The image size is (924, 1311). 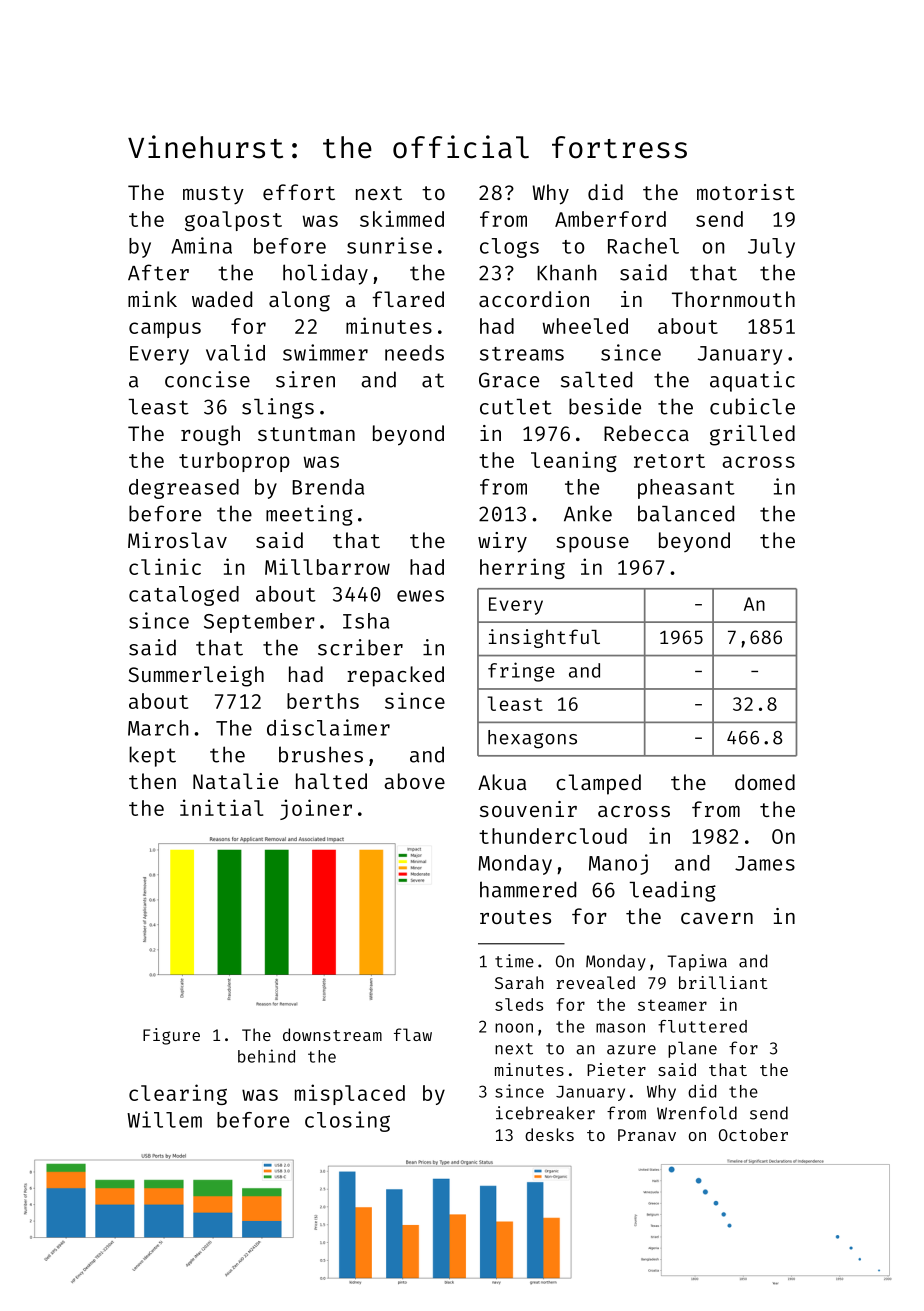 What do you see at coordinates (528, 889) in the document?
I see `hammered` at bounding box center [528, 889].
